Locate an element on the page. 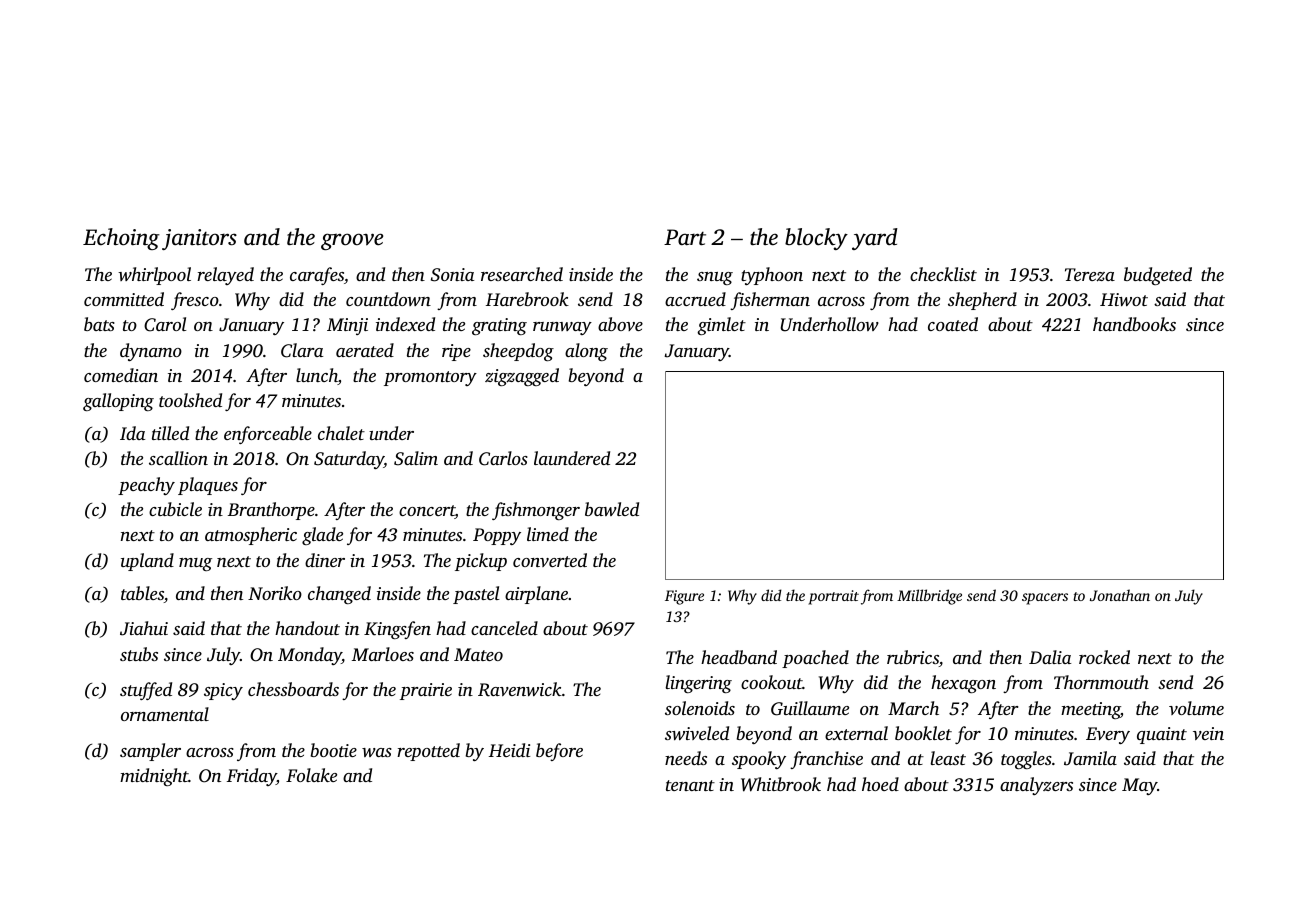 This page has width=1308, height=924. prairie is located at coordinates (426, 691).
